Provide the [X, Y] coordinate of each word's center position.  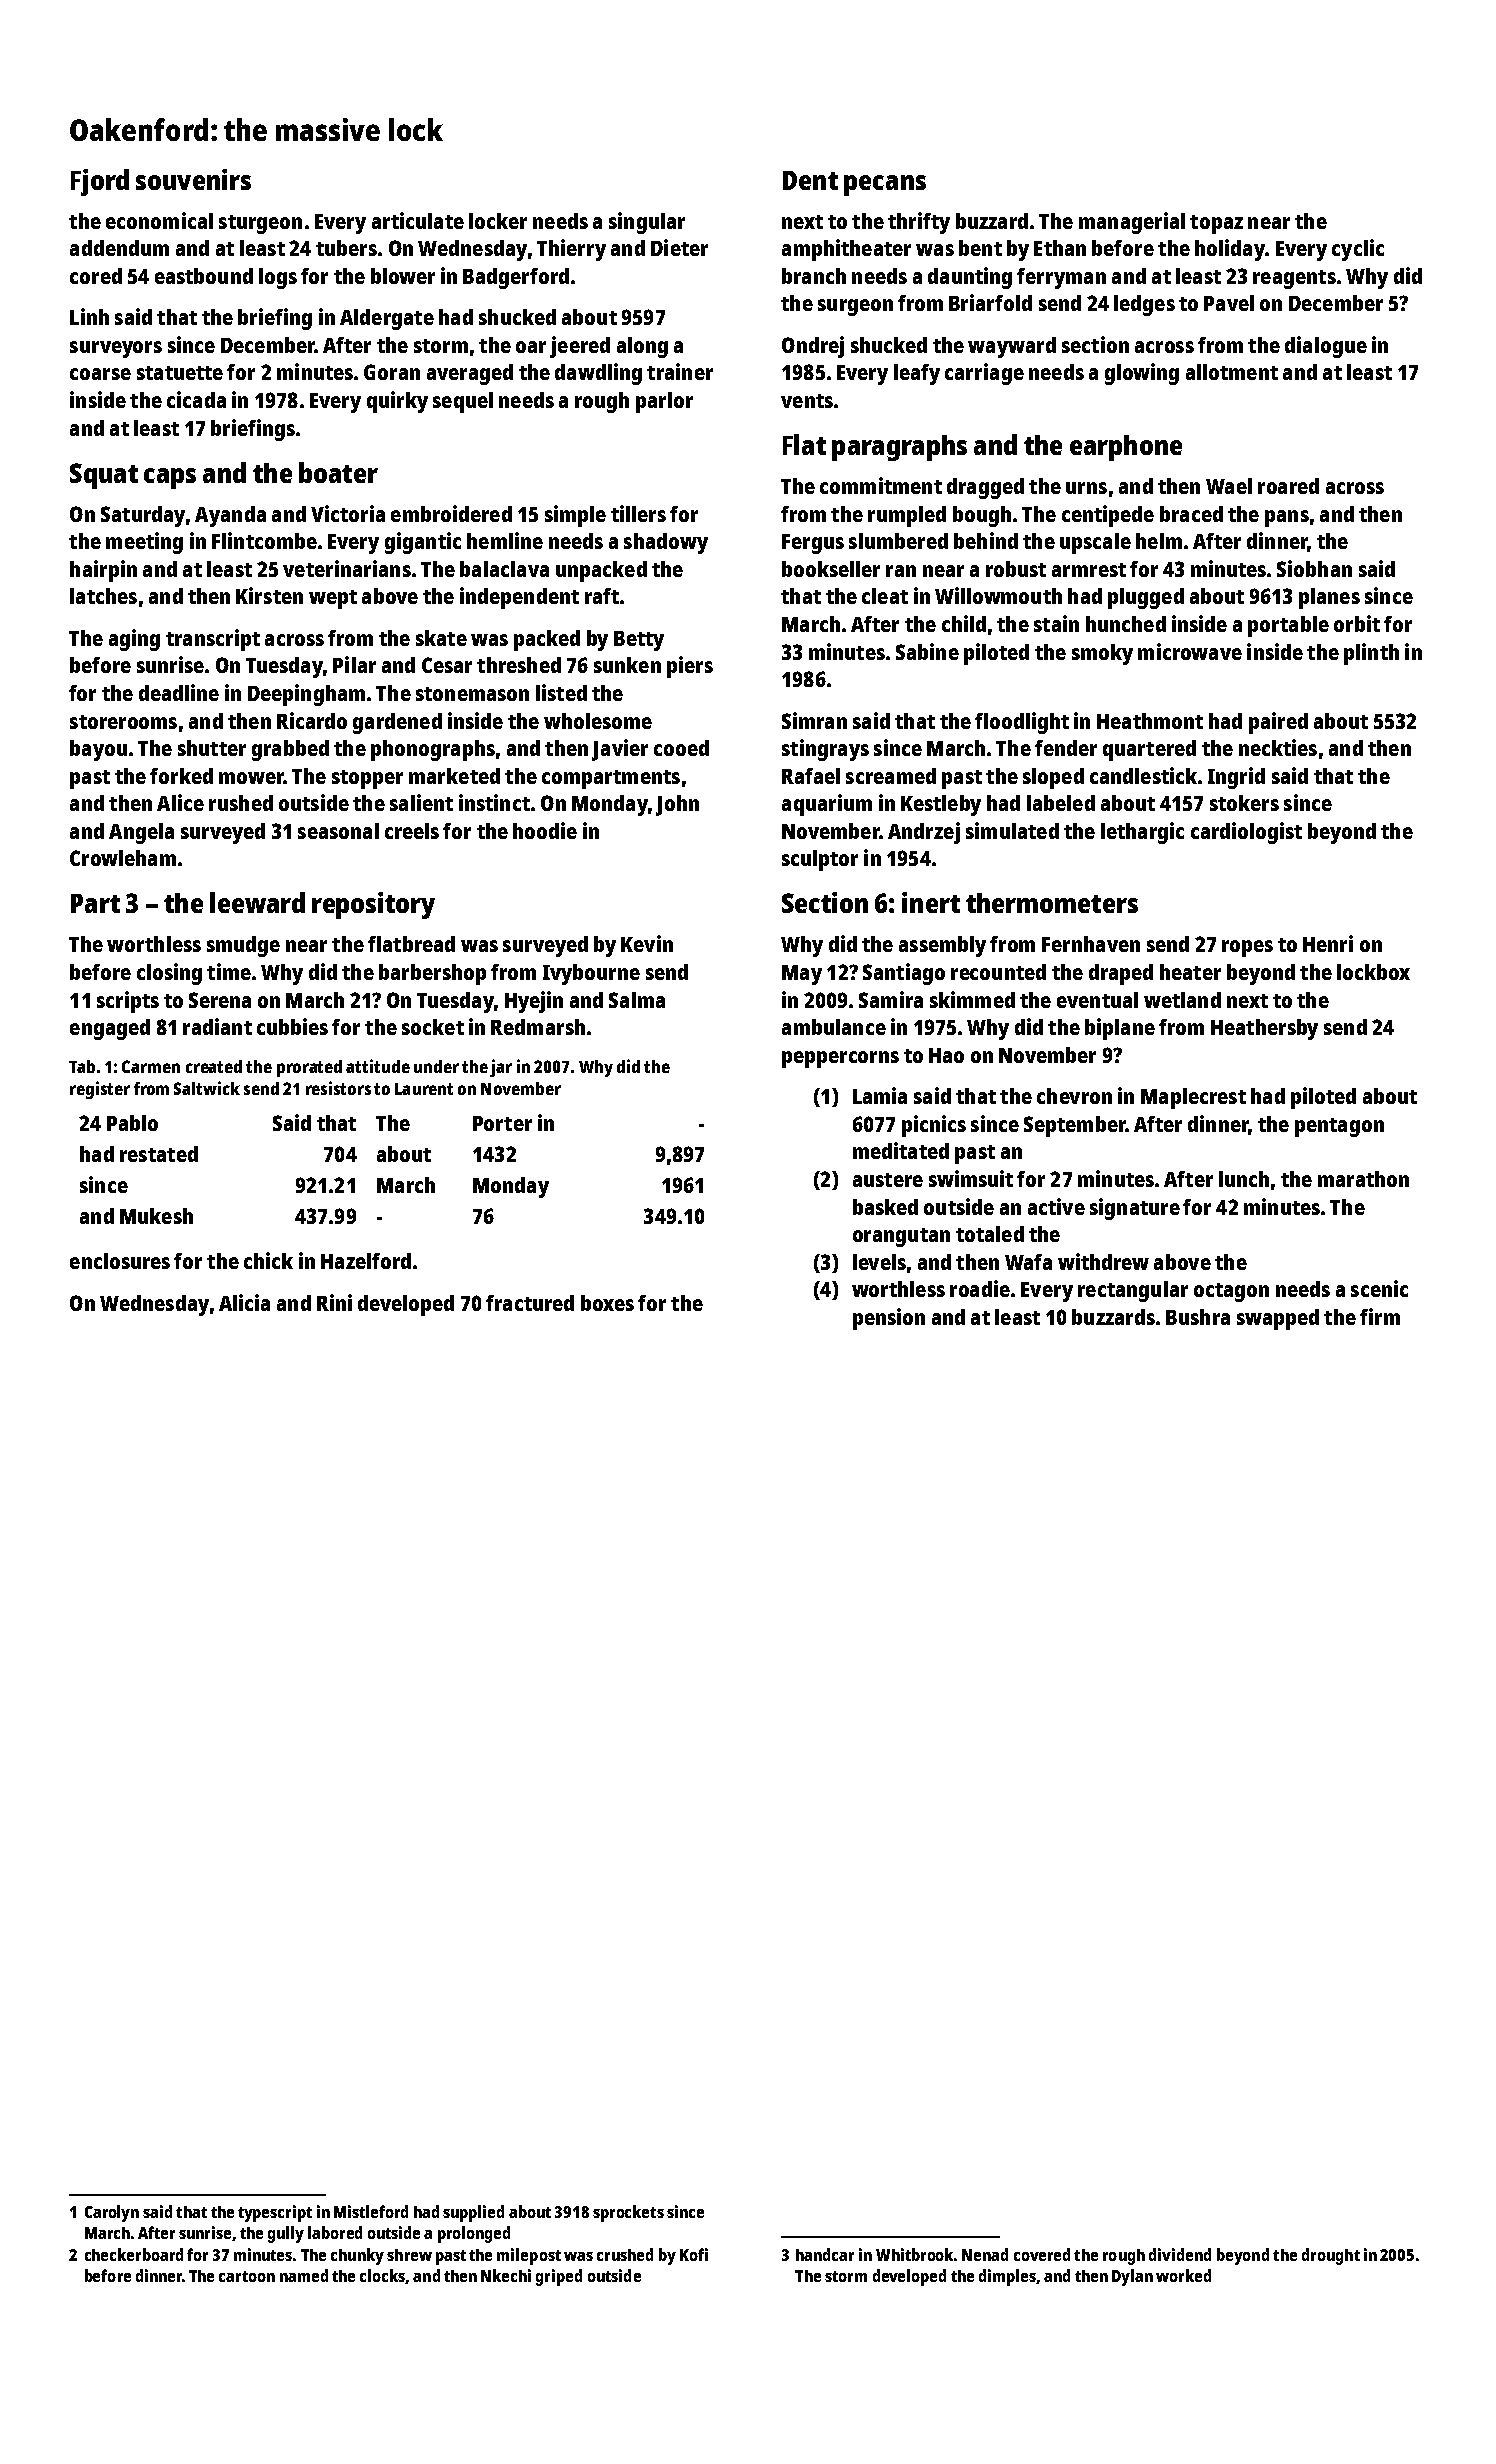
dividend [1180, 2254]
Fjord [100, 182]
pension [889, 1319]
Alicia [244, 1302]
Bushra [1198, 1317]
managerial [1132, 223]
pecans [885, 185]
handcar [825, 2254]
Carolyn [112, 2213]
